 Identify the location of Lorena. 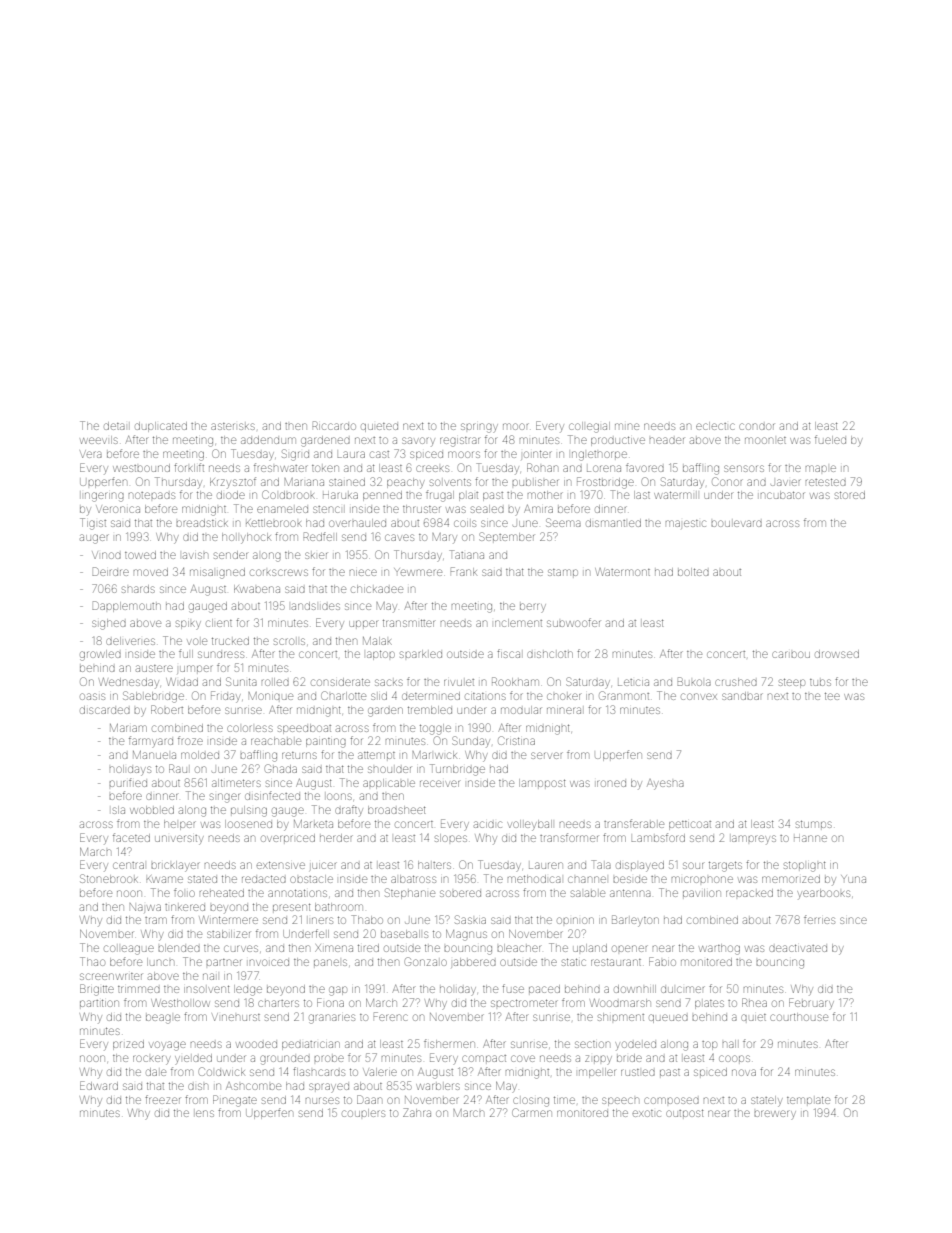
(604, 468).
